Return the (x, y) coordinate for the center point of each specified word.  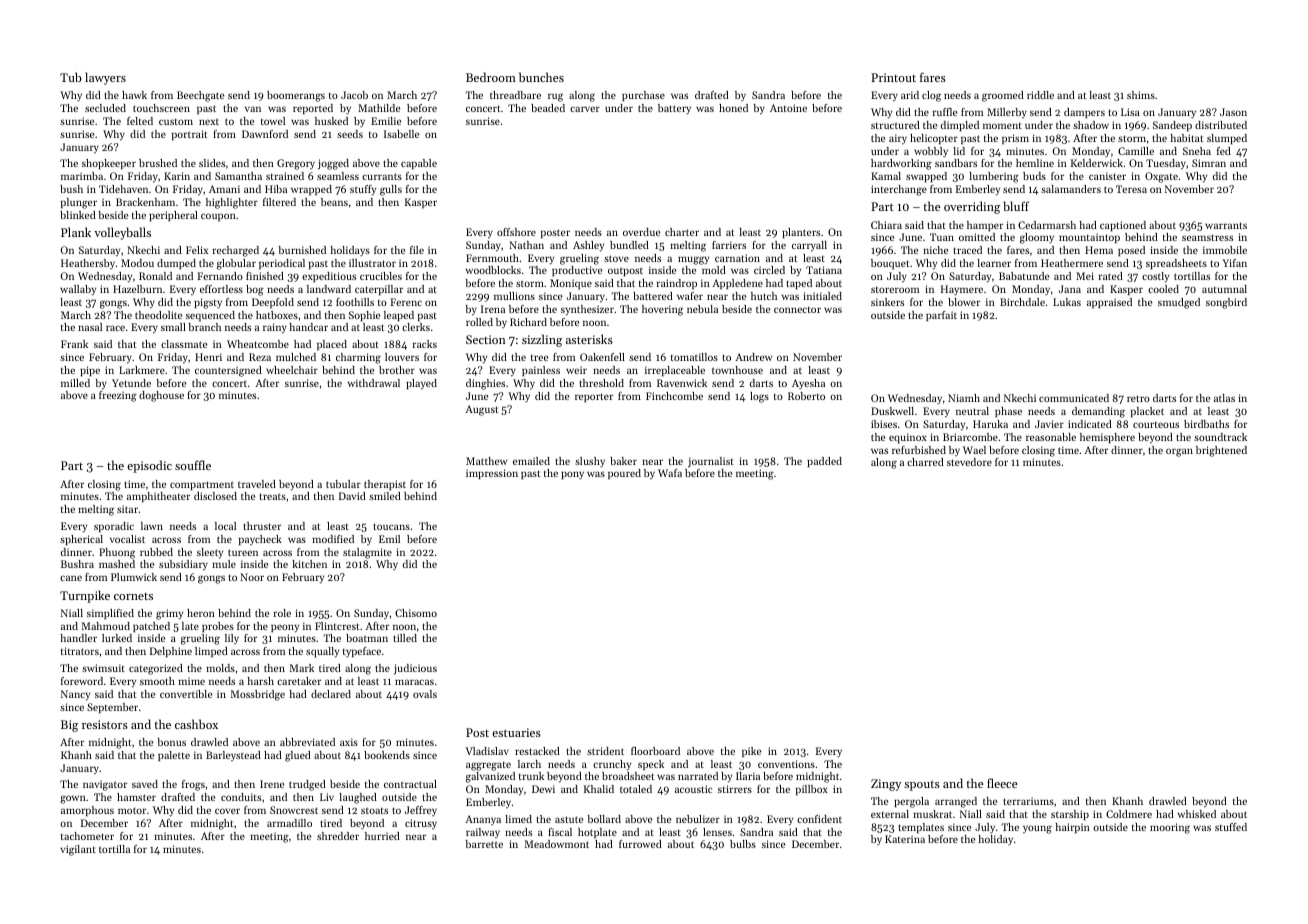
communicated (1074, 398)
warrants (1226, 225)
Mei (1085, 276)
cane (71, 578)
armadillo (289, 823)
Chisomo (416, 613)
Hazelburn (137, 289)
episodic (149, 466)
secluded (105, 108)
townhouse (737, 370)
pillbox (812, 790)
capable (419, 164)
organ (1179, 452)
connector (797, 309)
